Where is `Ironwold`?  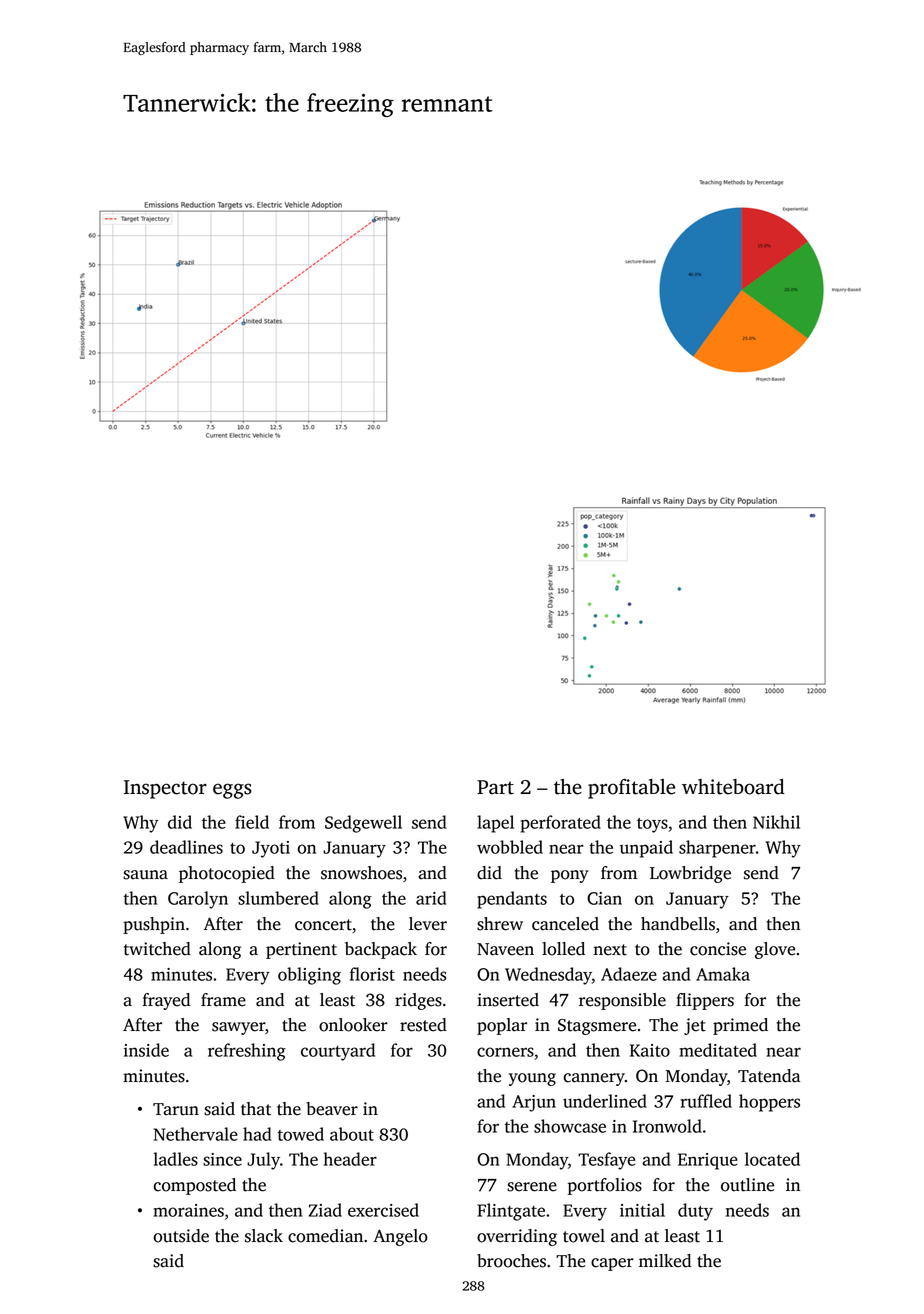 Ironwold is located at coordinates (667, 1126).
